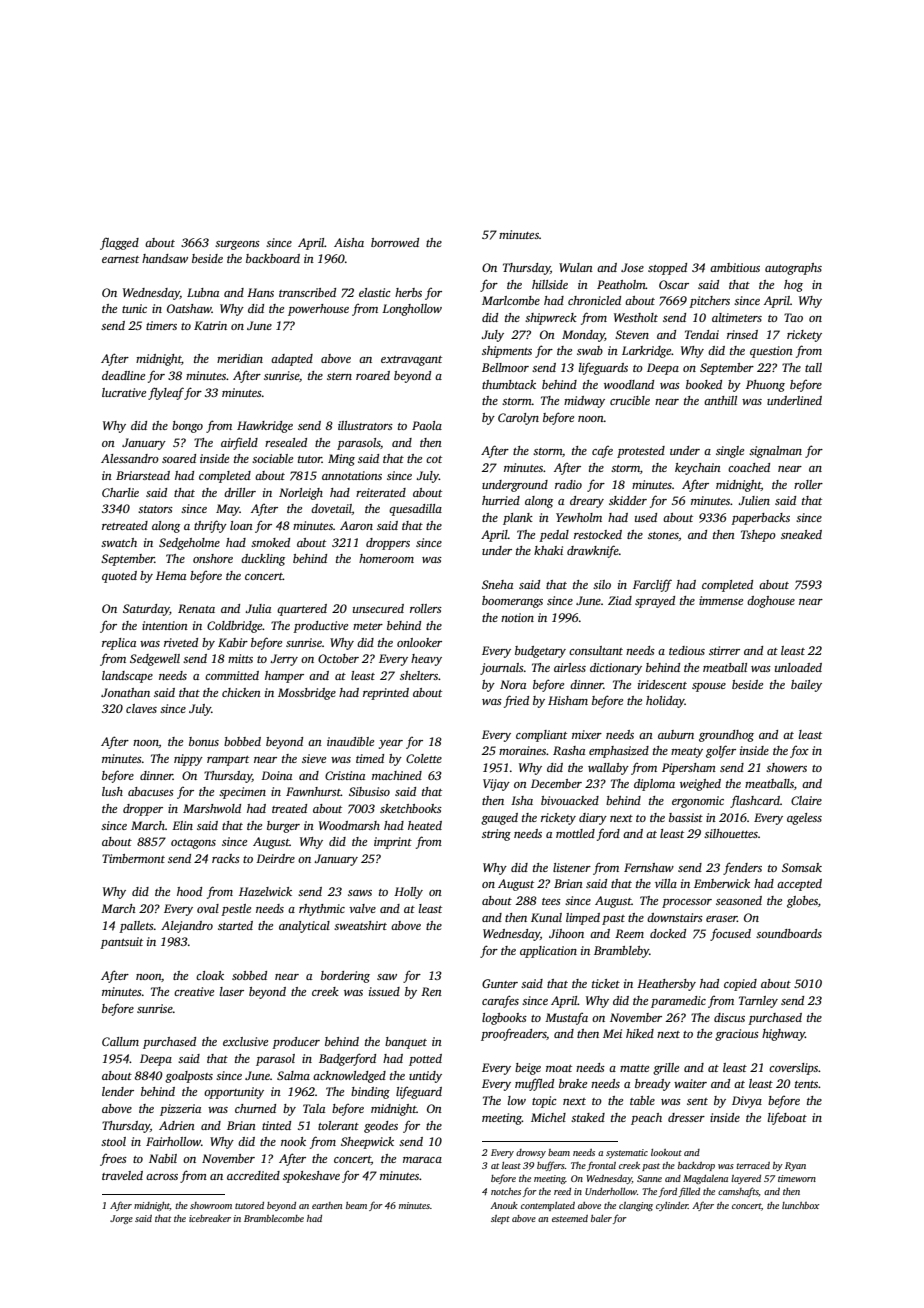  I want to click on Farcliff, so click(652, 585).
